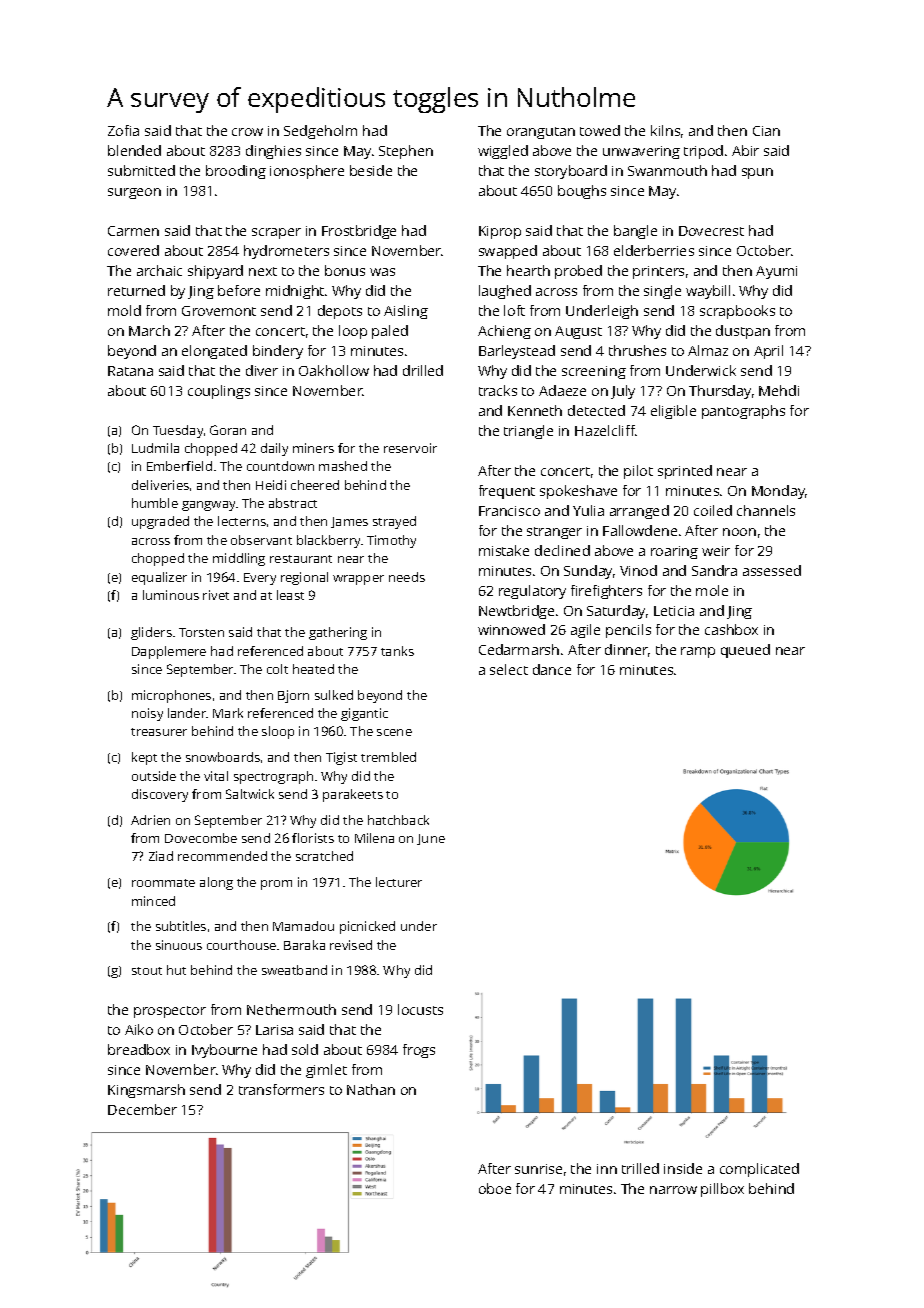 This image has width=924, height=1308. I want to click on kilns, so click(665, 130).
